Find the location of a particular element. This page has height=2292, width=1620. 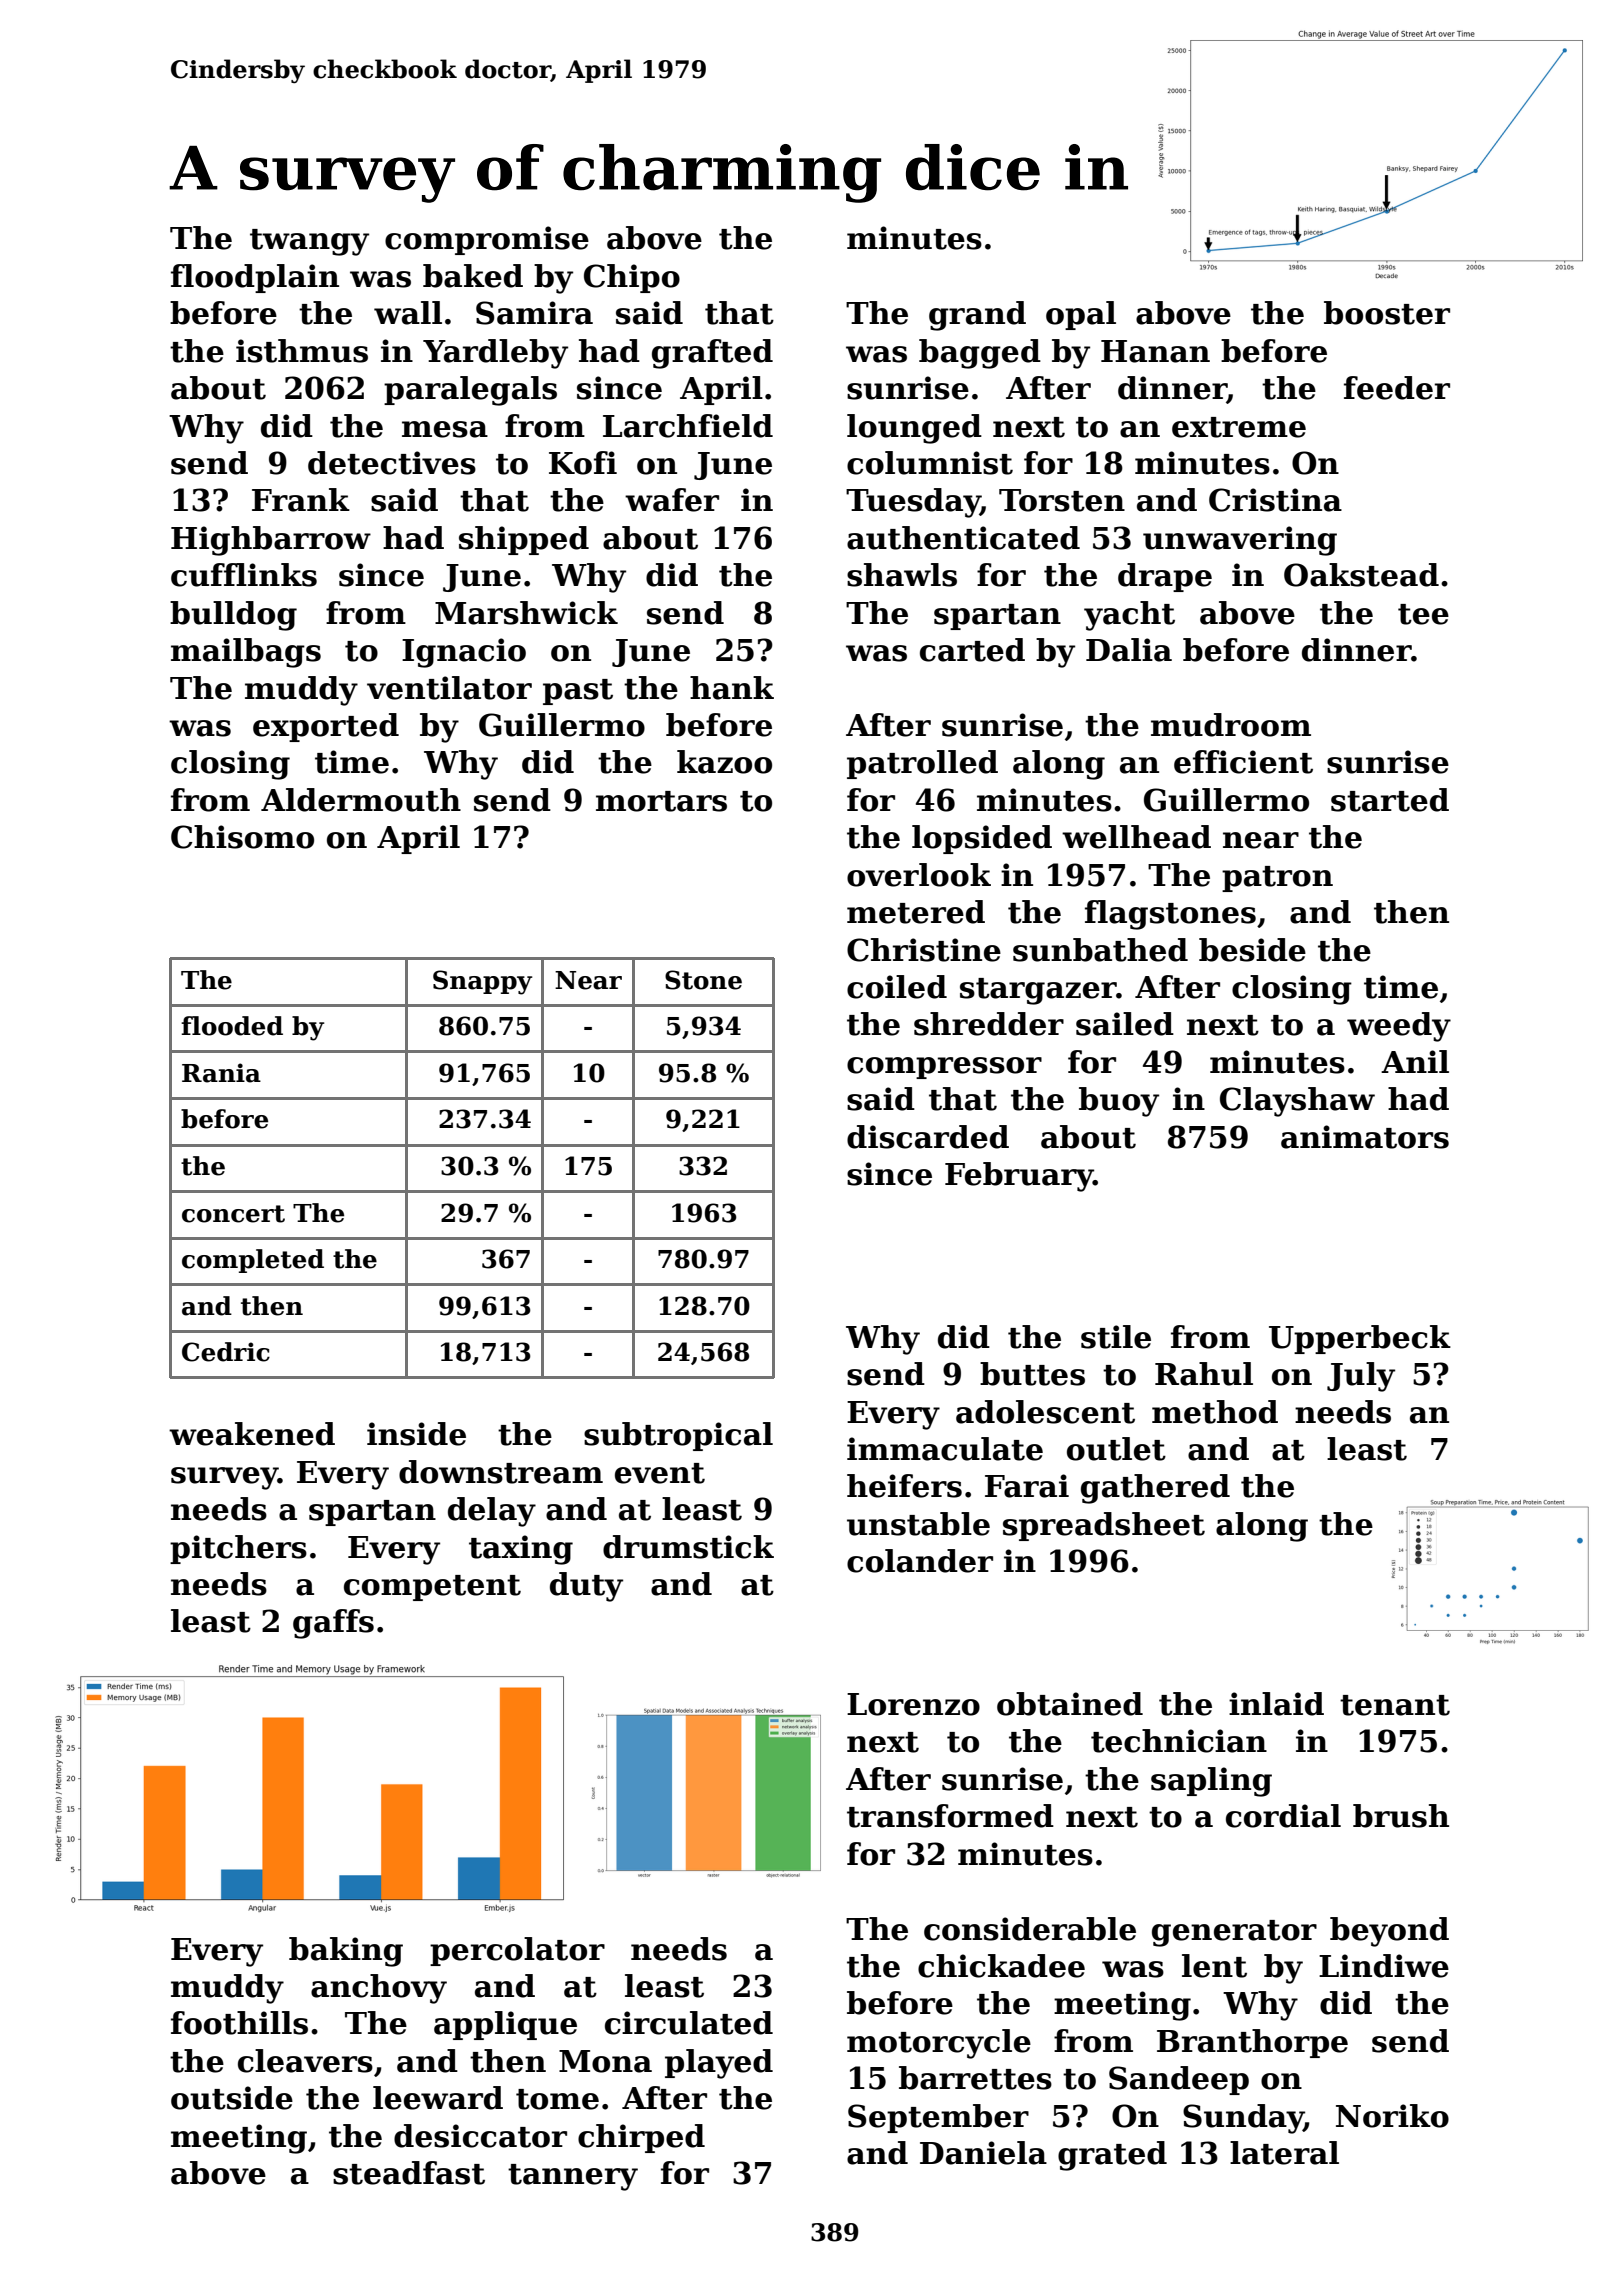

animators is located at coordinates (1365, 1137).
